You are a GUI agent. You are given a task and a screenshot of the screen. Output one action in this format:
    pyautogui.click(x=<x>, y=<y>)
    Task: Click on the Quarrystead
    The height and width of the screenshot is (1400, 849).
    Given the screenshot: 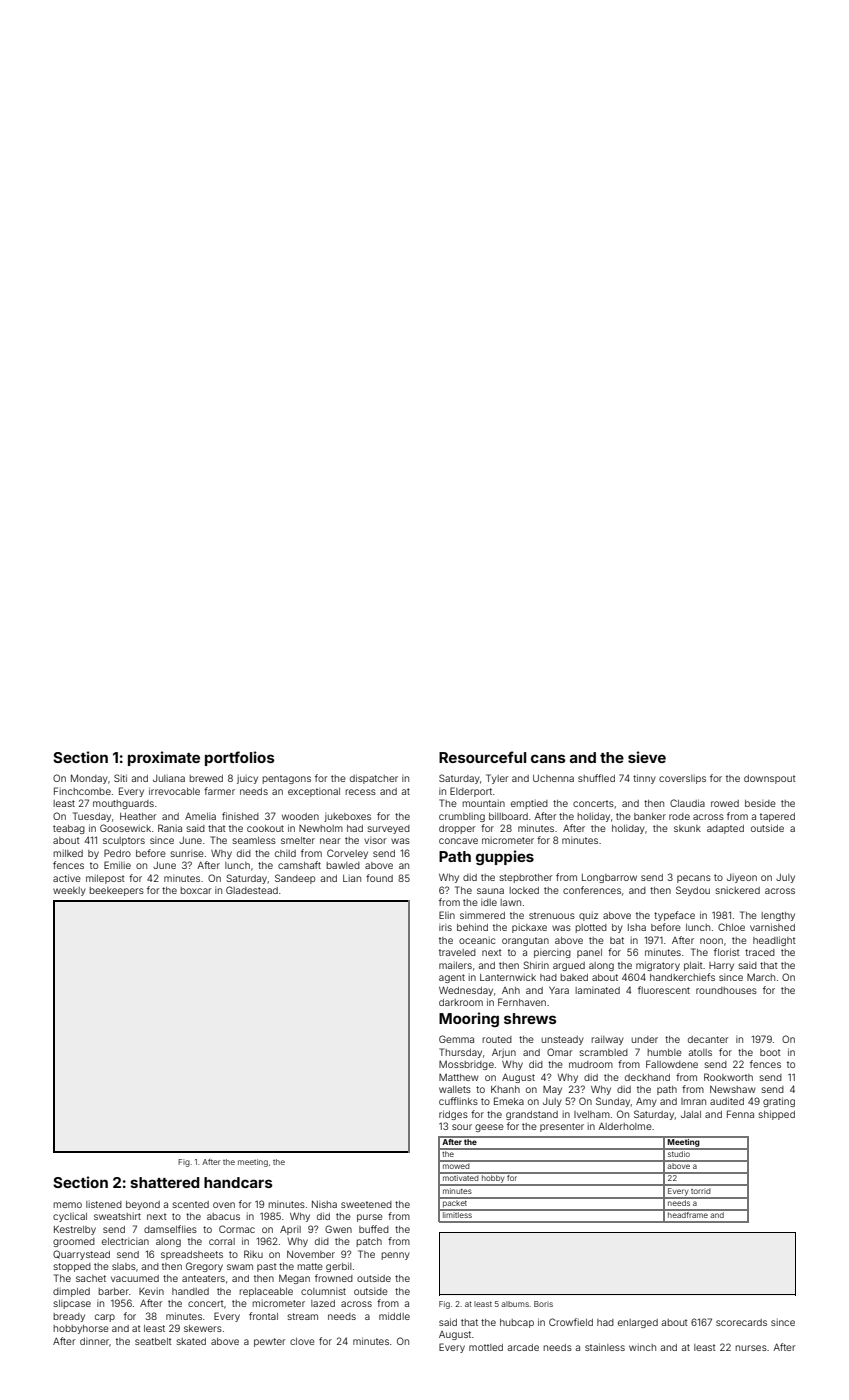 What is the action you would take?
    pyautogui.click(x=81, y=1255)
